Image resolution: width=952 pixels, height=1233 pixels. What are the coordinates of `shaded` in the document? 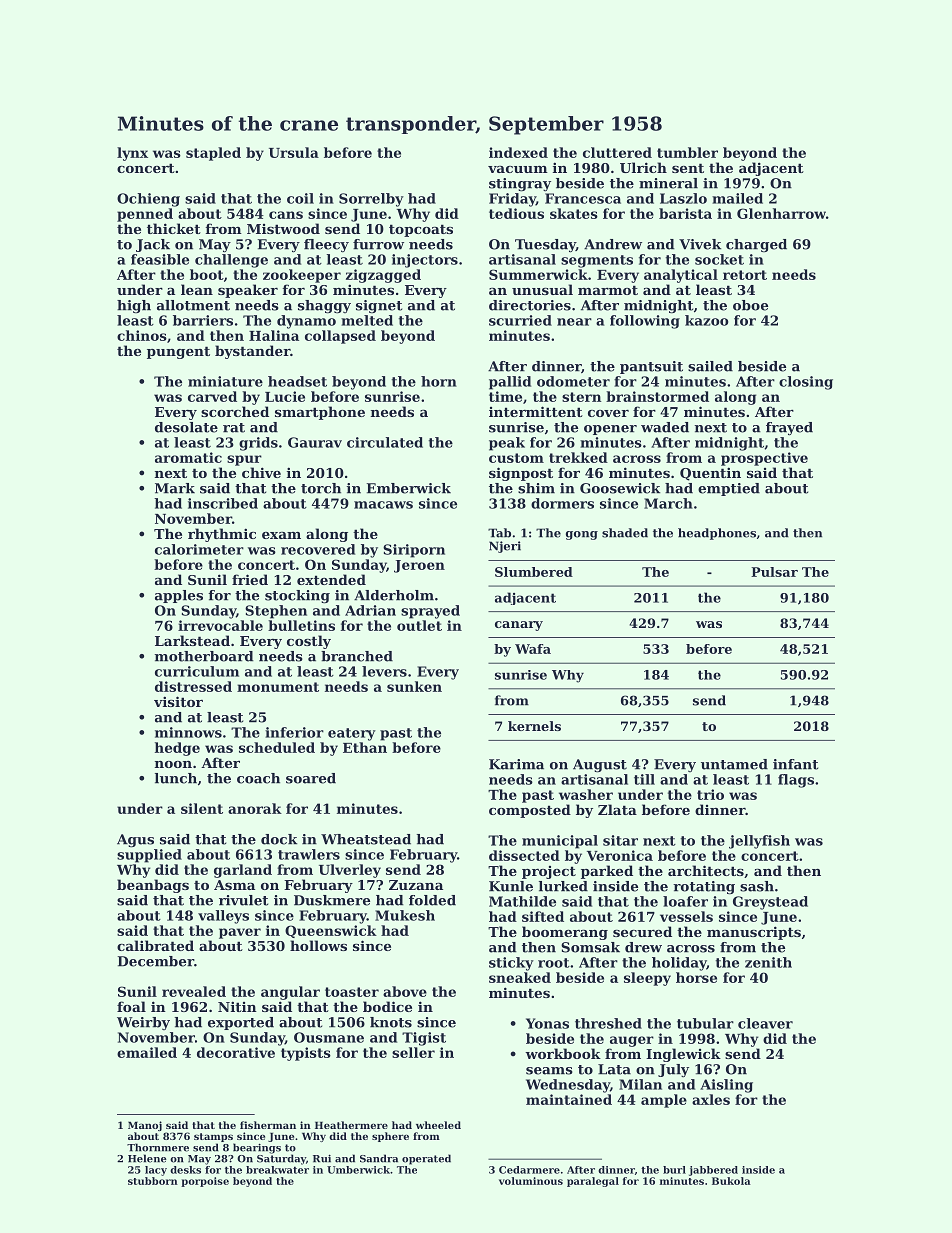 It's located at (625, 533).
